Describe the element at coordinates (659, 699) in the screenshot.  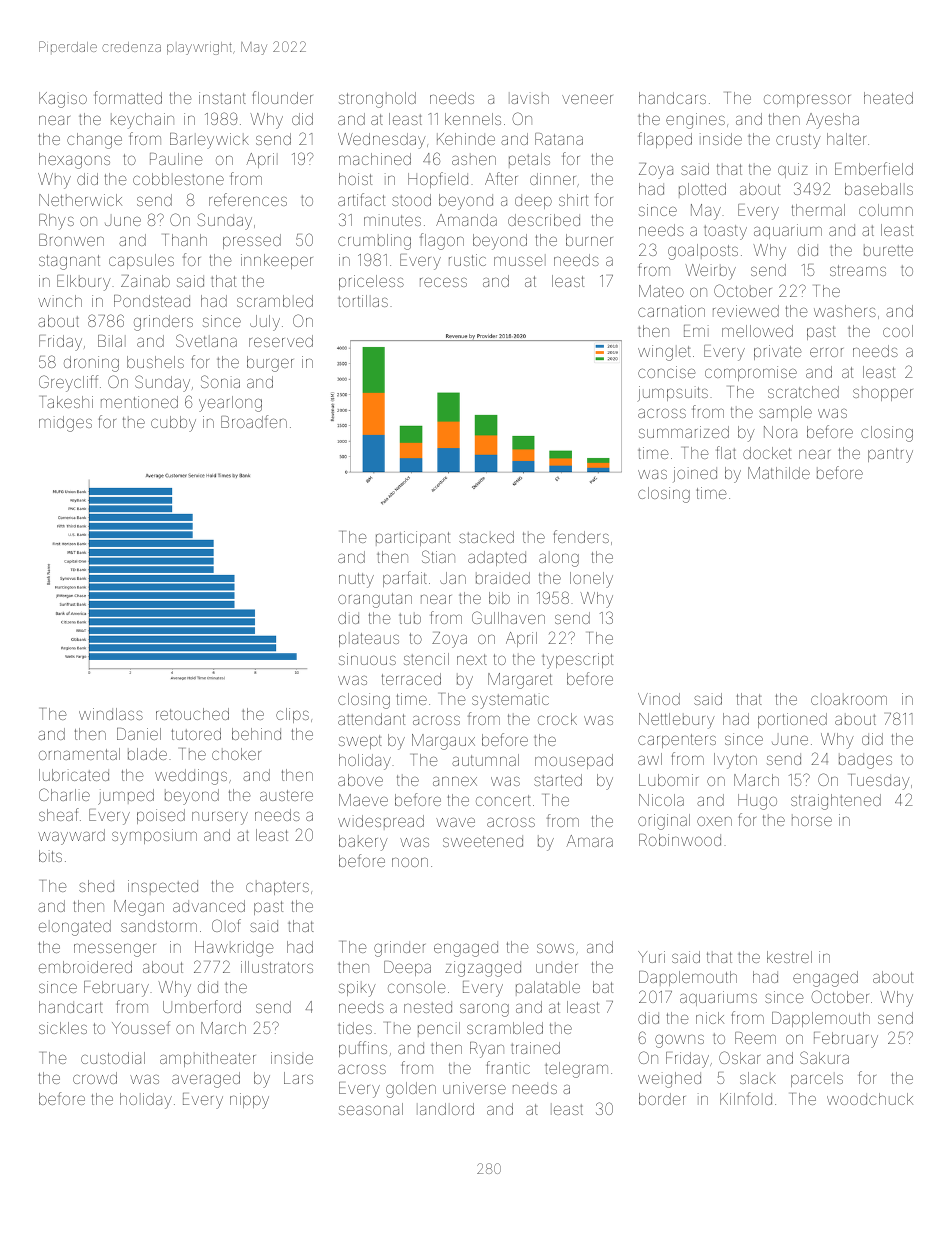
I see `Vinod` at that location.
